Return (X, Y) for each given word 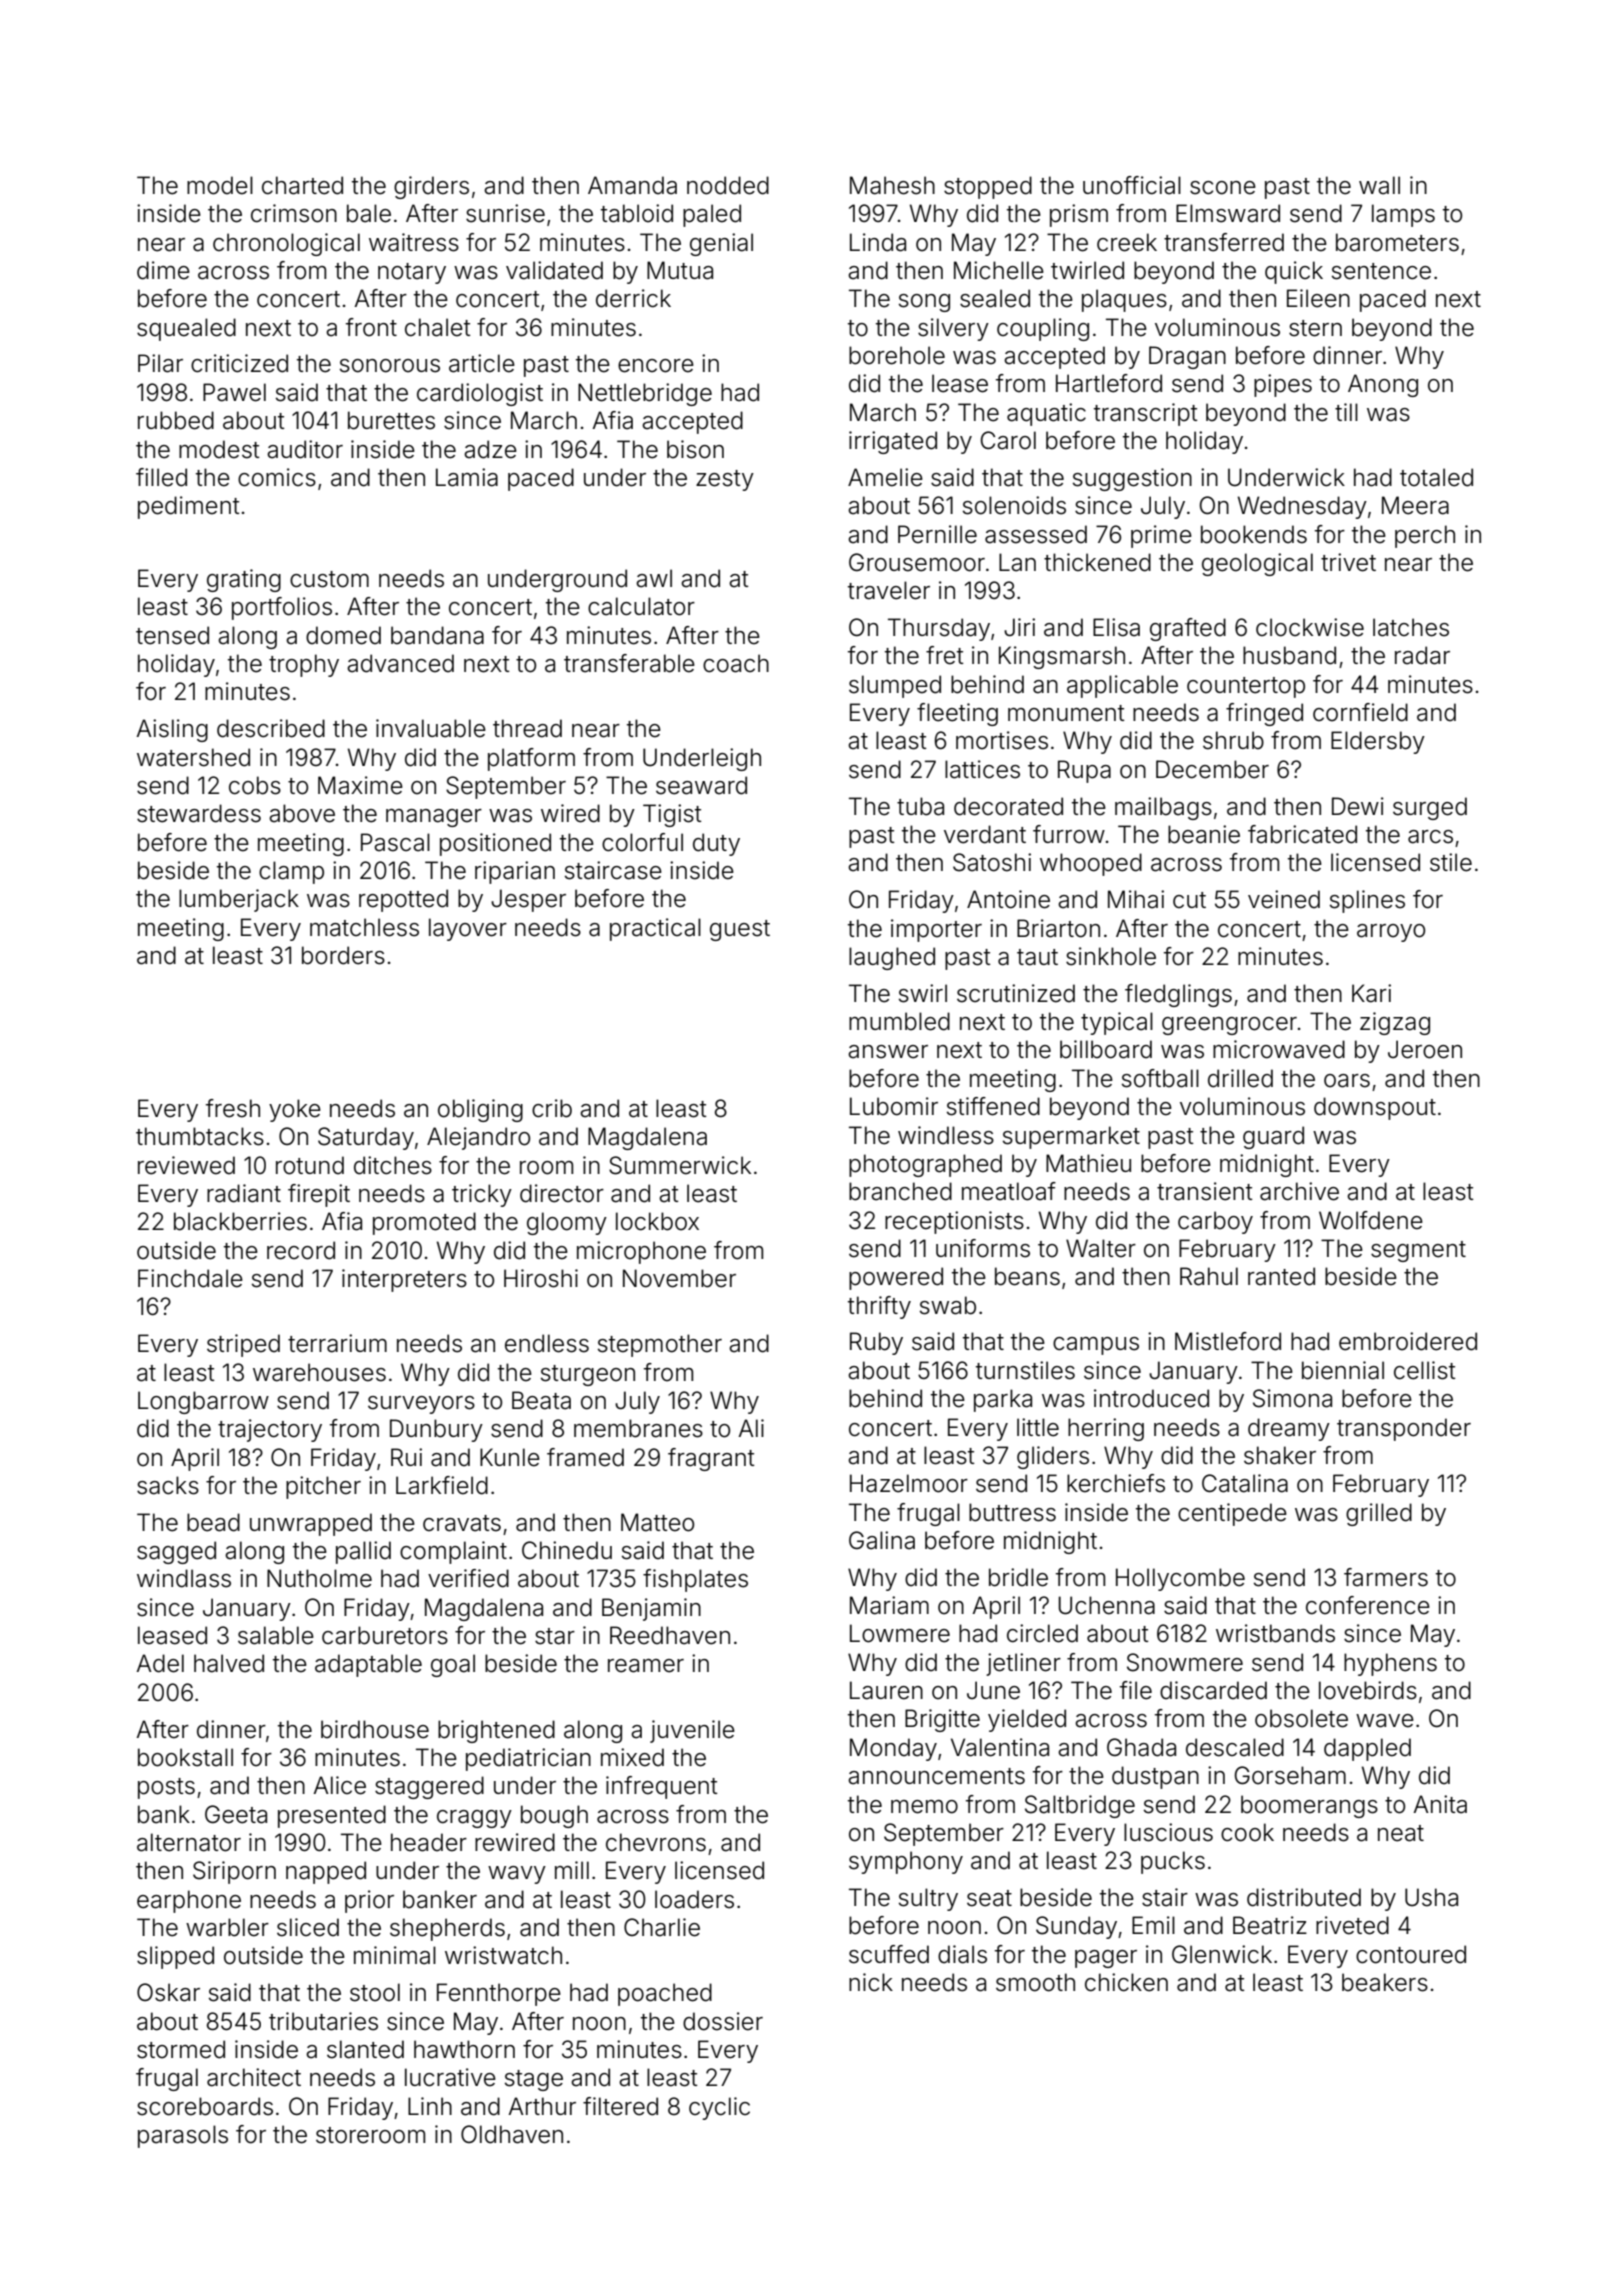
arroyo (1391, 933)
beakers (1385, 1982)
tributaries (323, 2021)
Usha (1431, 1897)
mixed (632, 1757)
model (220, 185)
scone (1223, 188)
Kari (1371, 993)
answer (888, 1052)
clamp (291, 872)
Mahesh (892, 185)
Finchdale (190, 1278)
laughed (892, 958)
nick (871, 1982)
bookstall (185, 1757)
